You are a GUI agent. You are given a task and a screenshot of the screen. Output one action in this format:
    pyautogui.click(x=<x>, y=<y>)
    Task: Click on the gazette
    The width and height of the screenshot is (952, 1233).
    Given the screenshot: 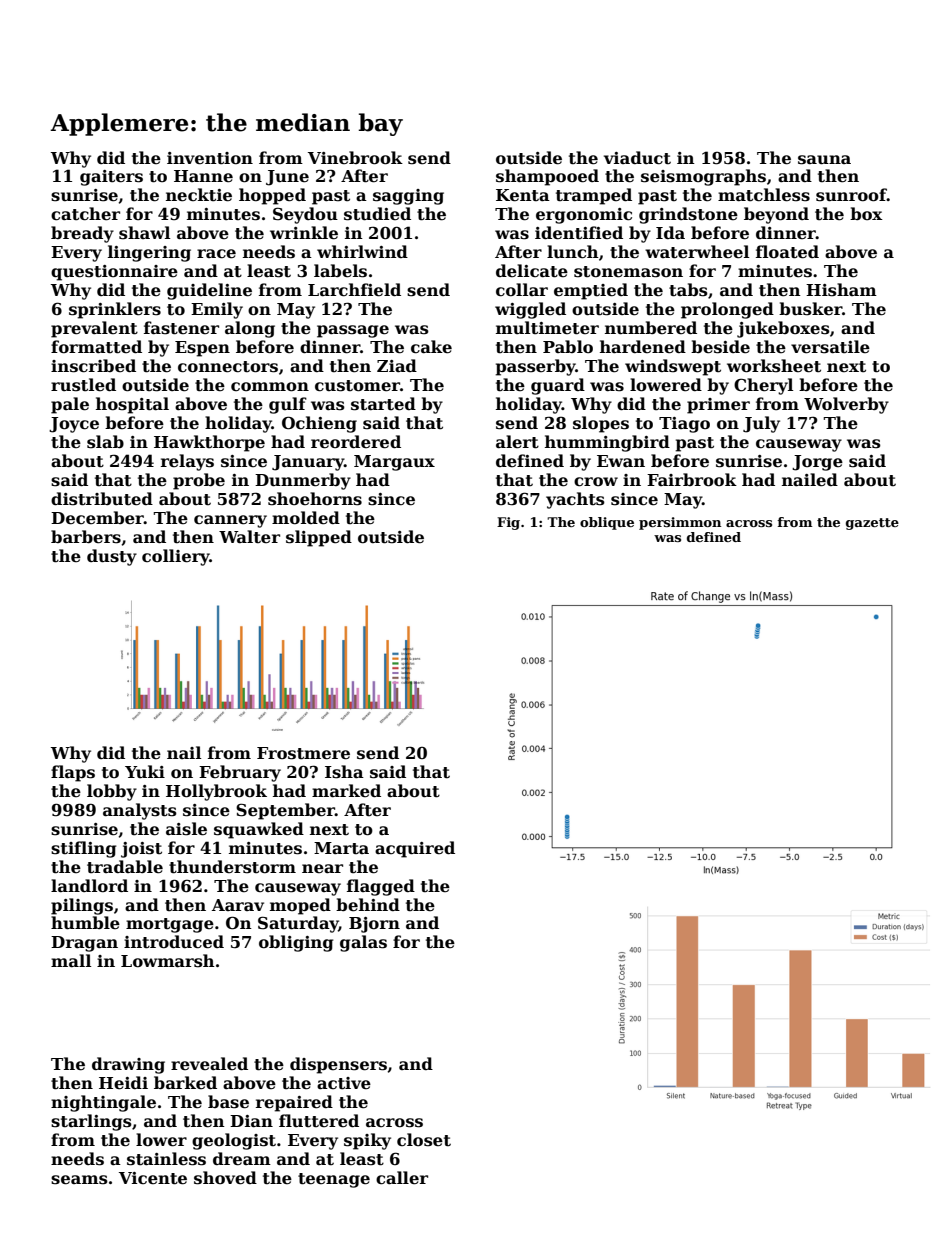 What is the action you would take?
    pyautogui.click(x=872, y=524)
